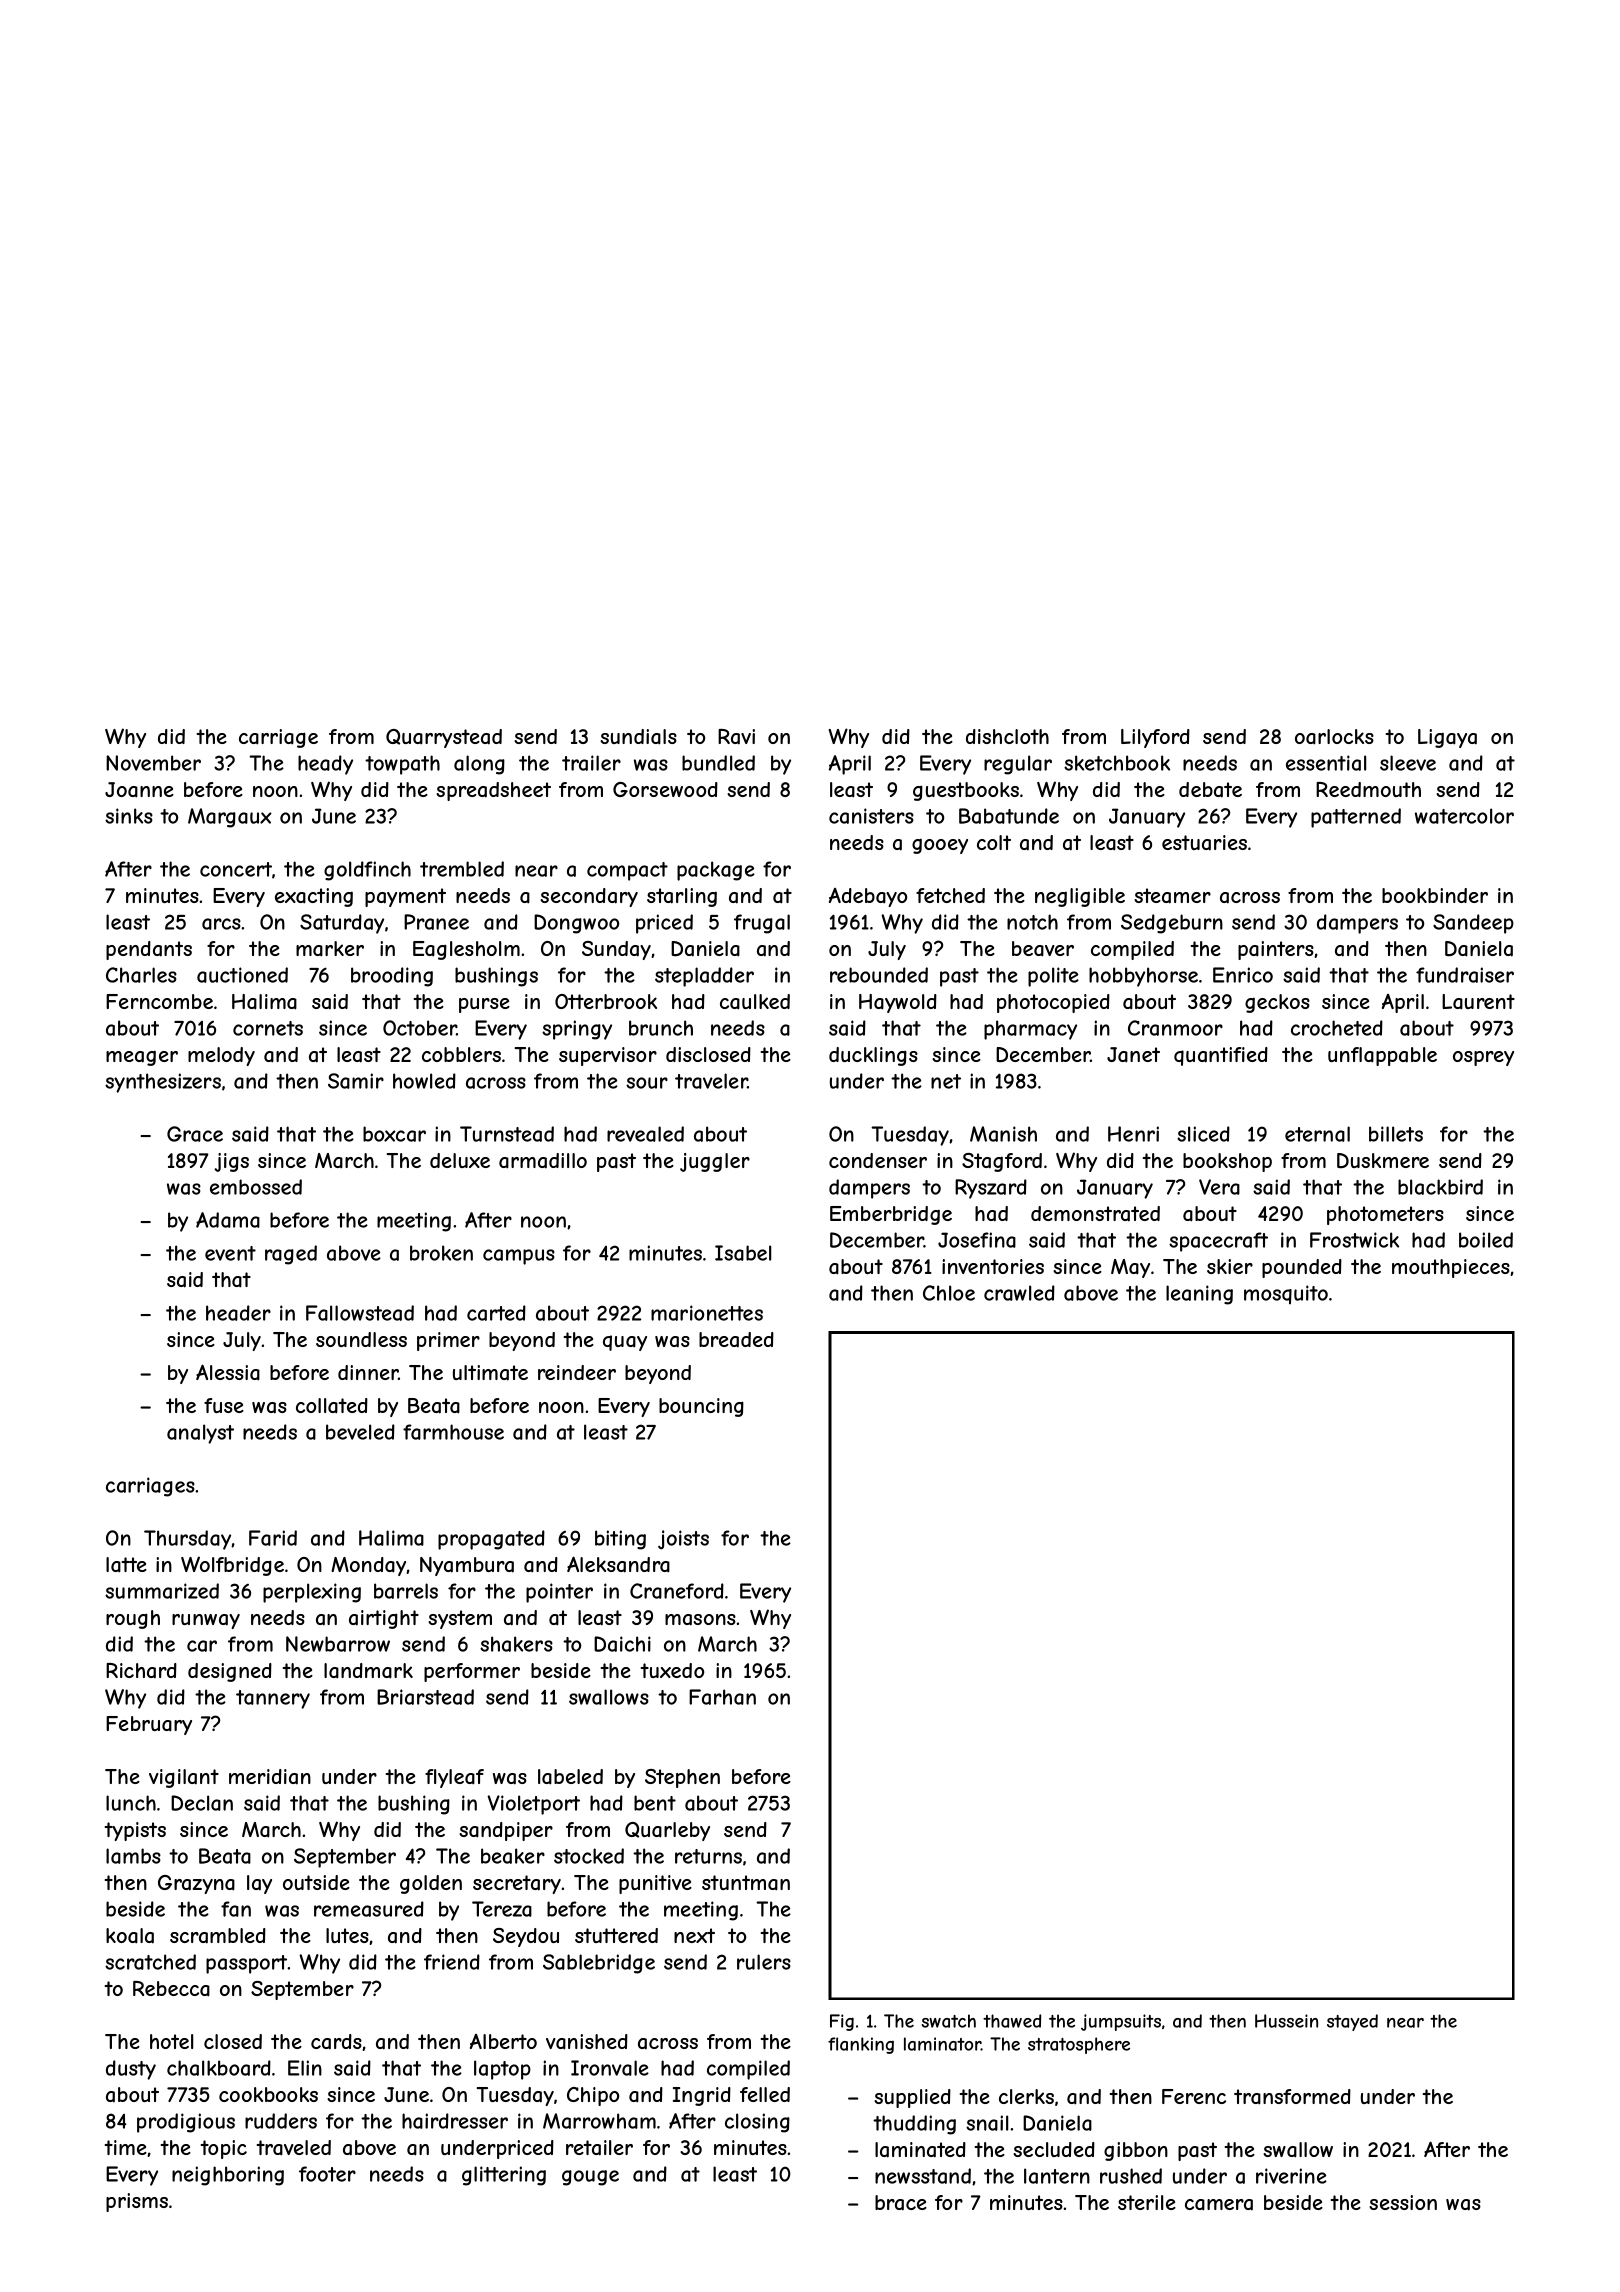 The height and width of the screenshot is (2292, 1620). What do you see at coordinates (1356, 818) in the screenshot?
I see `patterned` at bounding box center [1356, 818].
